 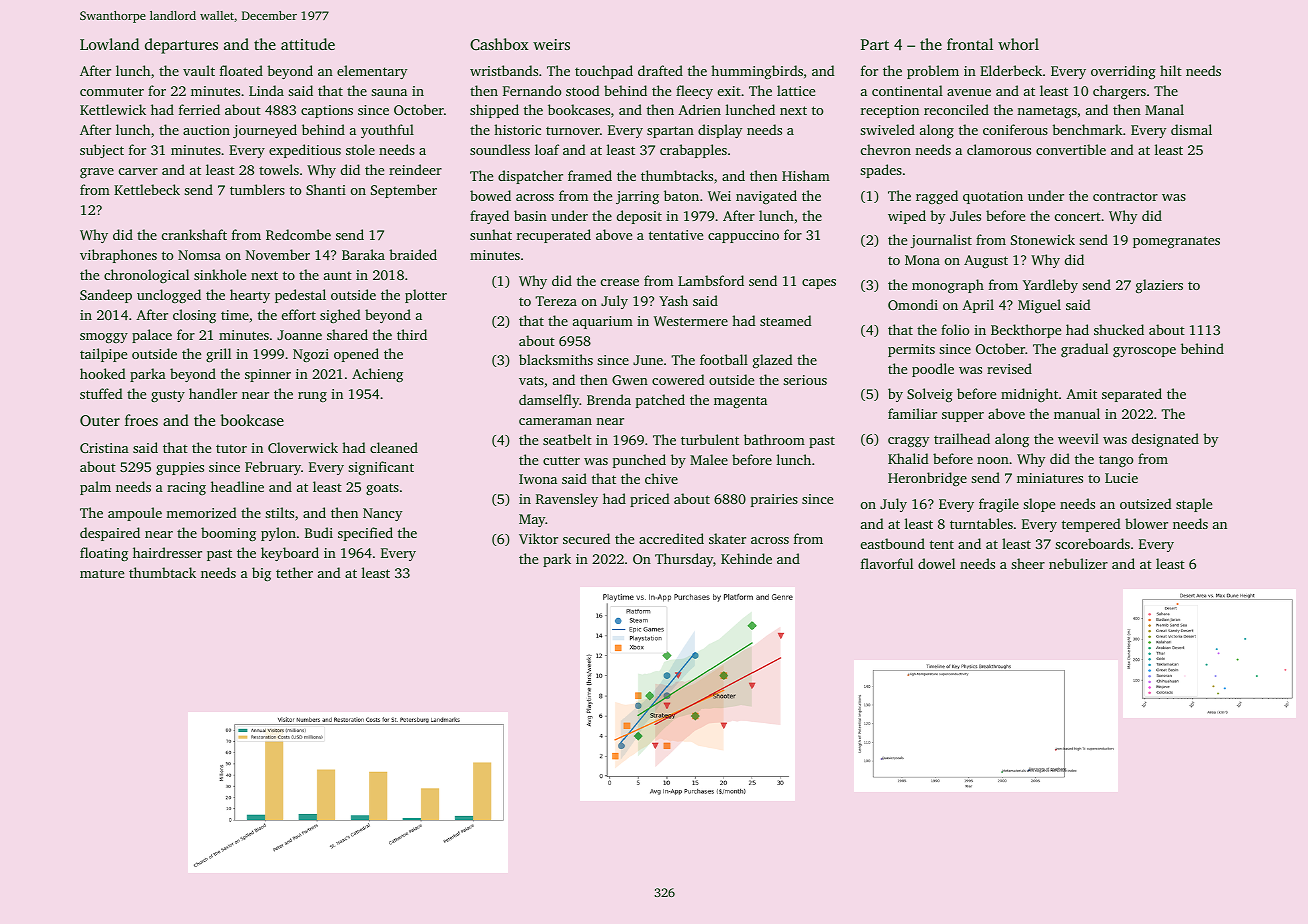 What do you see at coordinates (709, 459) in the page?
I see `Malee` at bounding box center [709, 459].
